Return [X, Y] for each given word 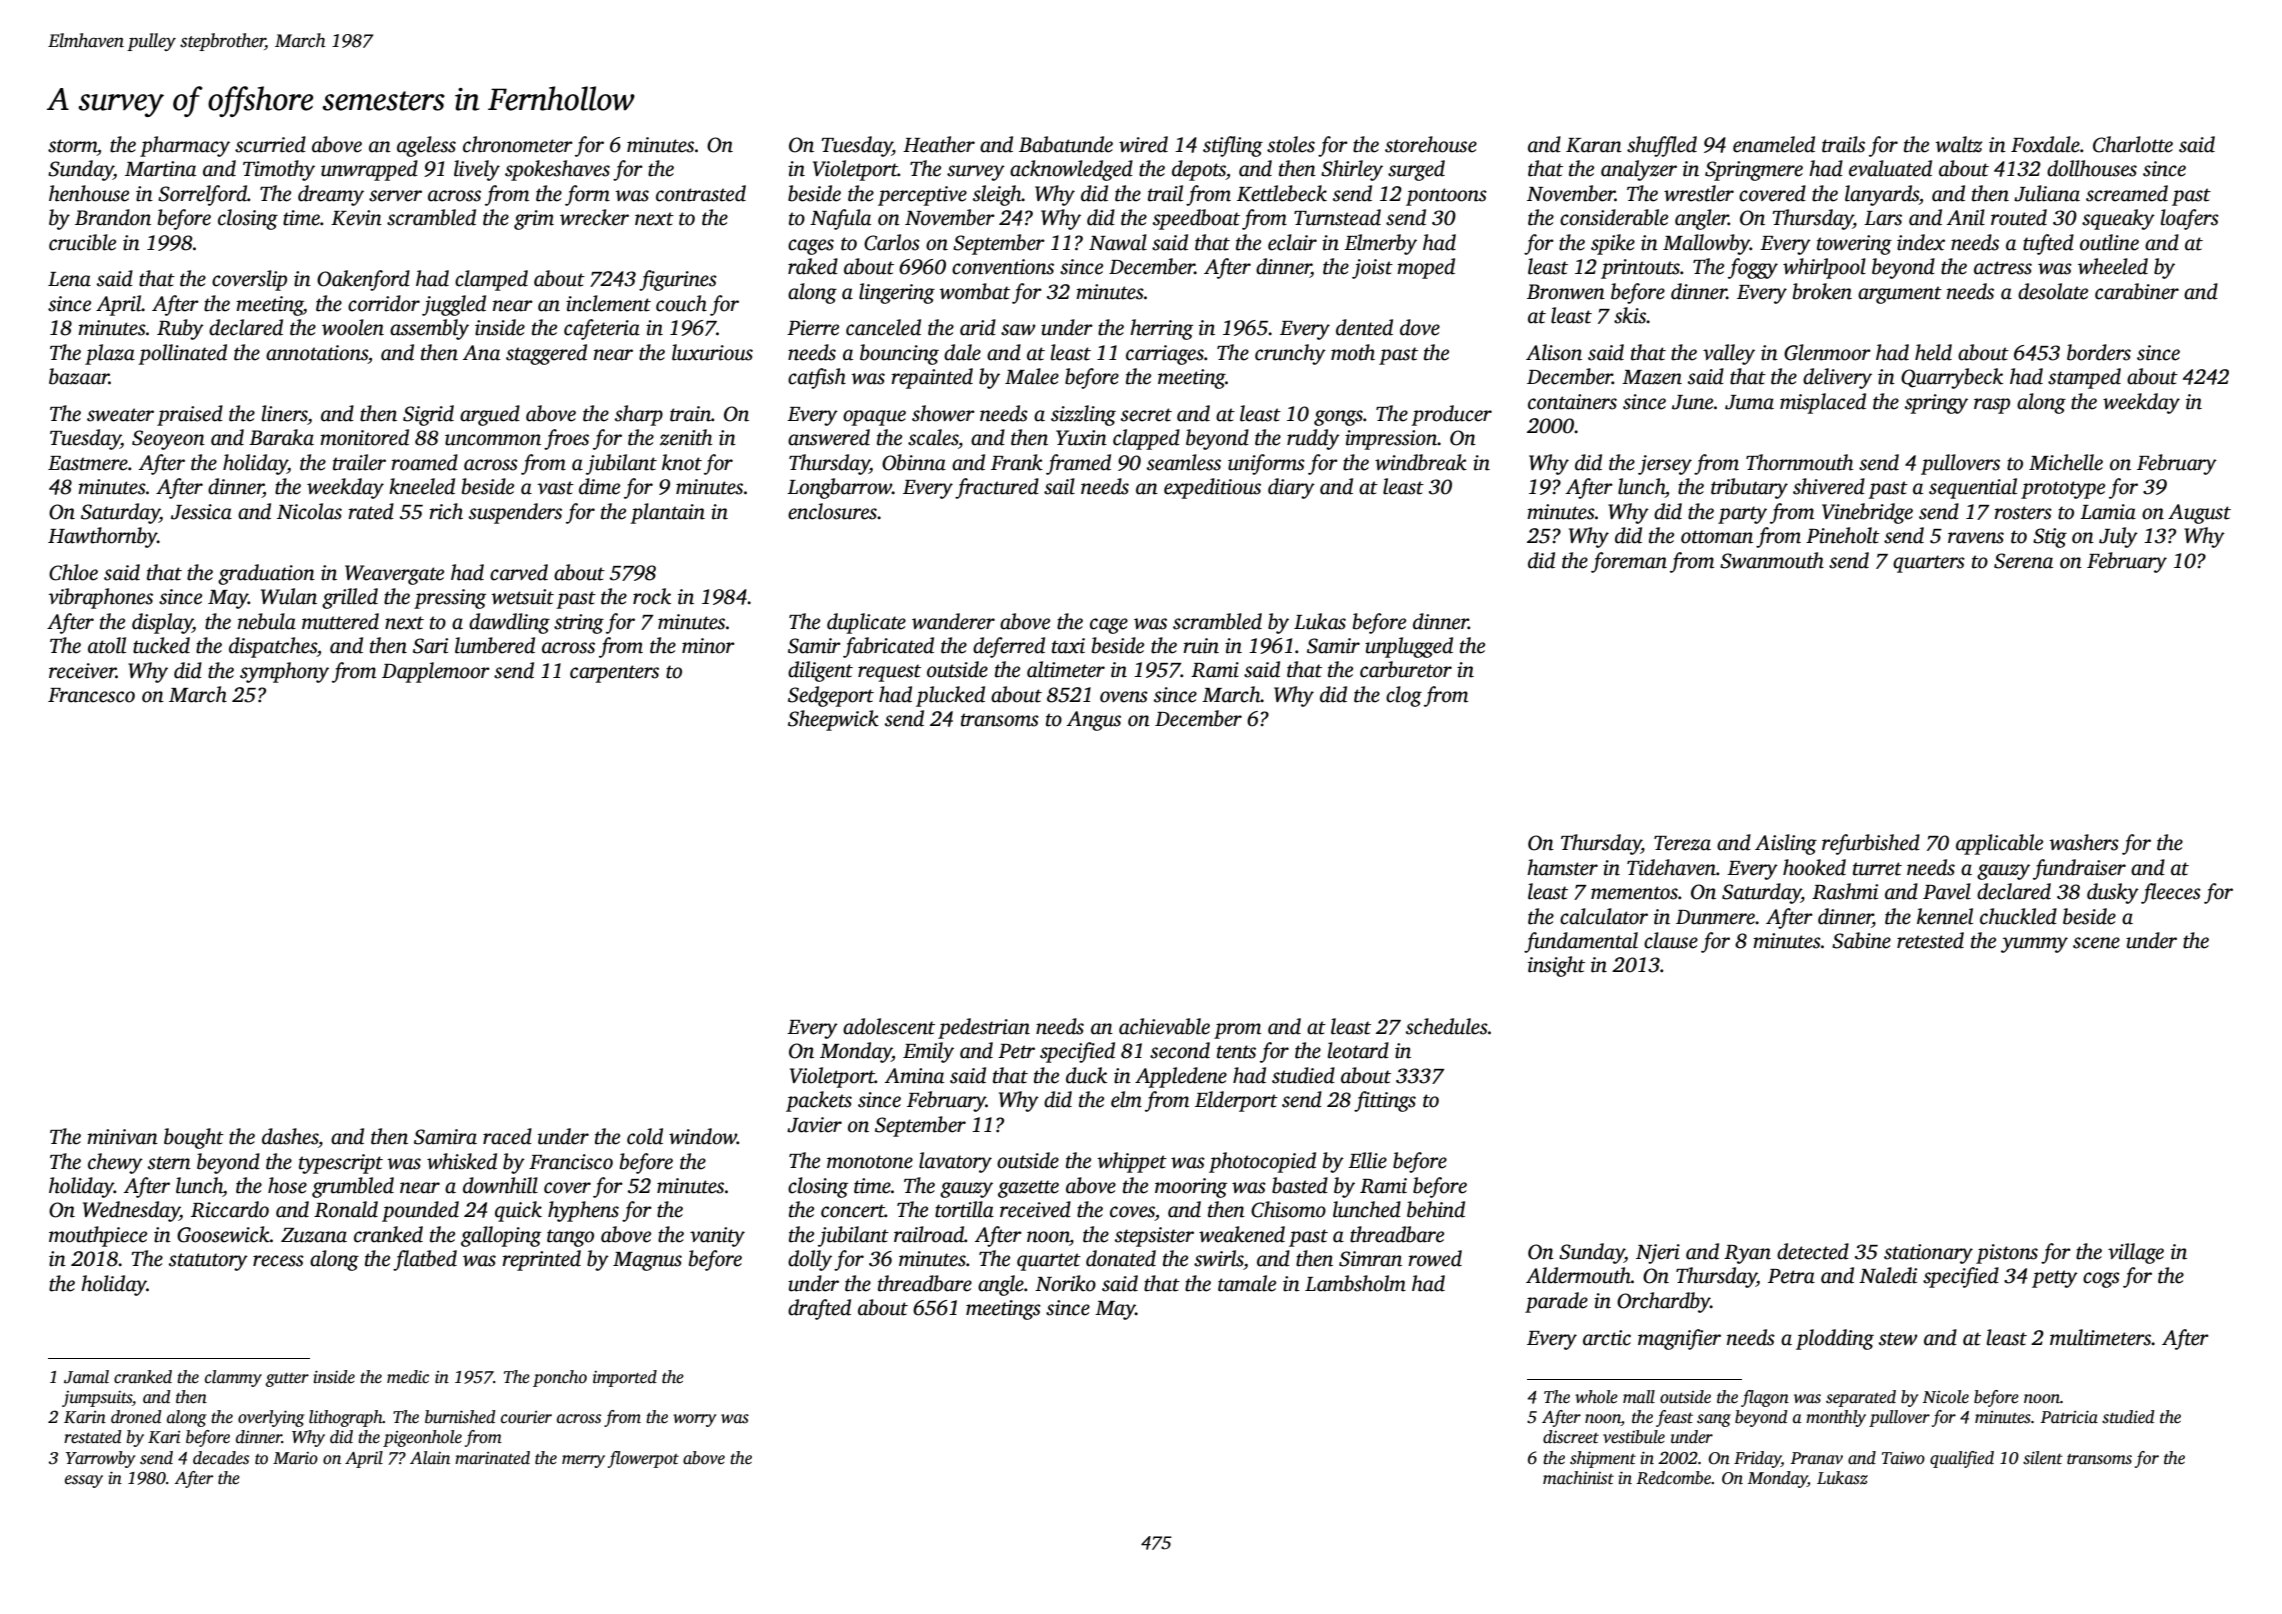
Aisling [1786, 844]
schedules [1447, 1026]
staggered [546, 354]
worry [694, 1420]
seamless [1184, 462]
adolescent [889, 1026]
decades [221, 1458]
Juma [1749, 402]
